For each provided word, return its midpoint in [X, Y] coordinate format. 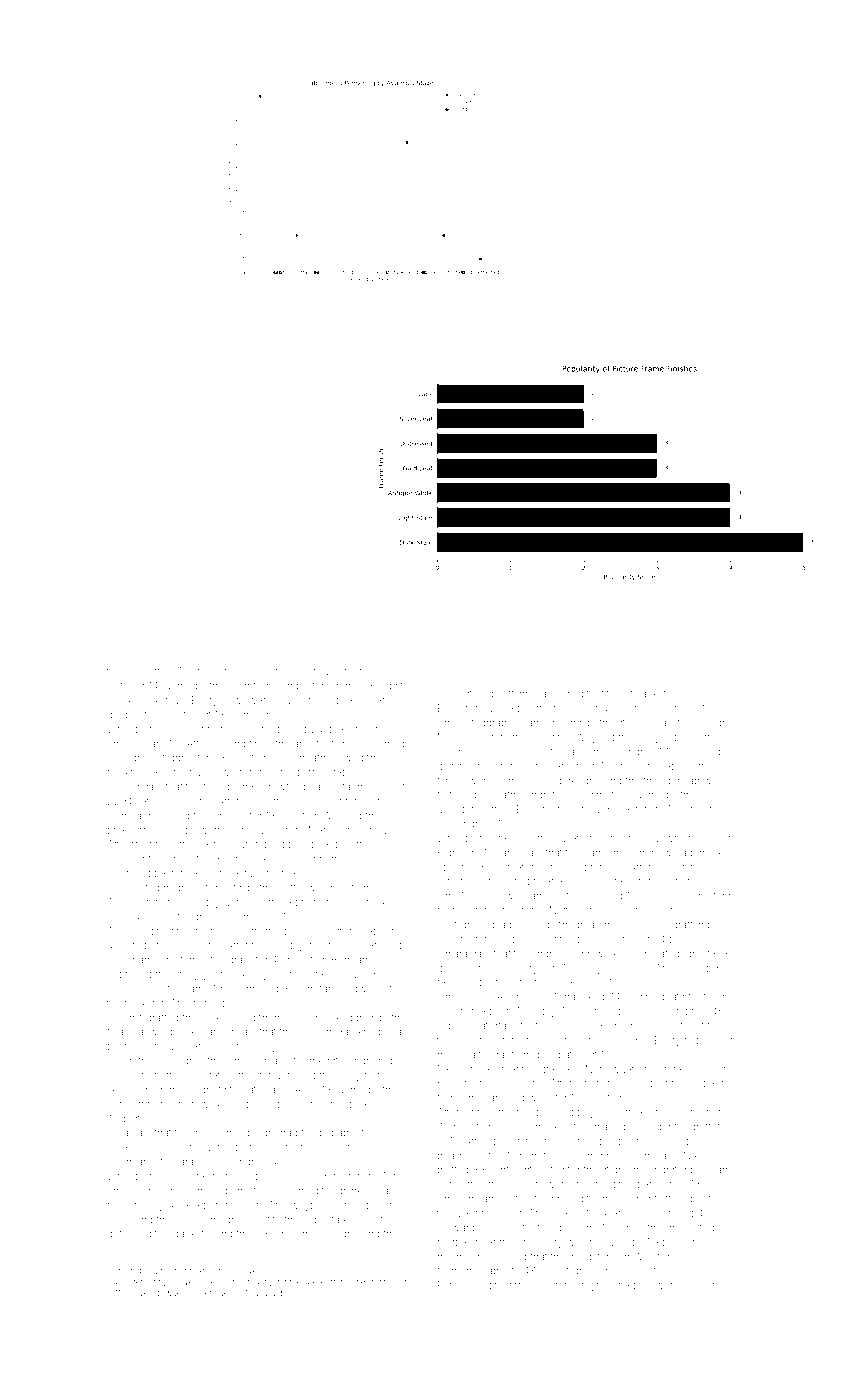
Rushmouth [206, 671]
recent [548, 939]
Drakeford [368, 1281]
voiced [692, 968]
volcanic [376, 700]
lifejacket [646, 694]
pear [588, 926]
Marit [176, 1293]
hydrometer [191, 888]
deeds [452, 968]
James [217, 1031]
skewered [662, 1285]
